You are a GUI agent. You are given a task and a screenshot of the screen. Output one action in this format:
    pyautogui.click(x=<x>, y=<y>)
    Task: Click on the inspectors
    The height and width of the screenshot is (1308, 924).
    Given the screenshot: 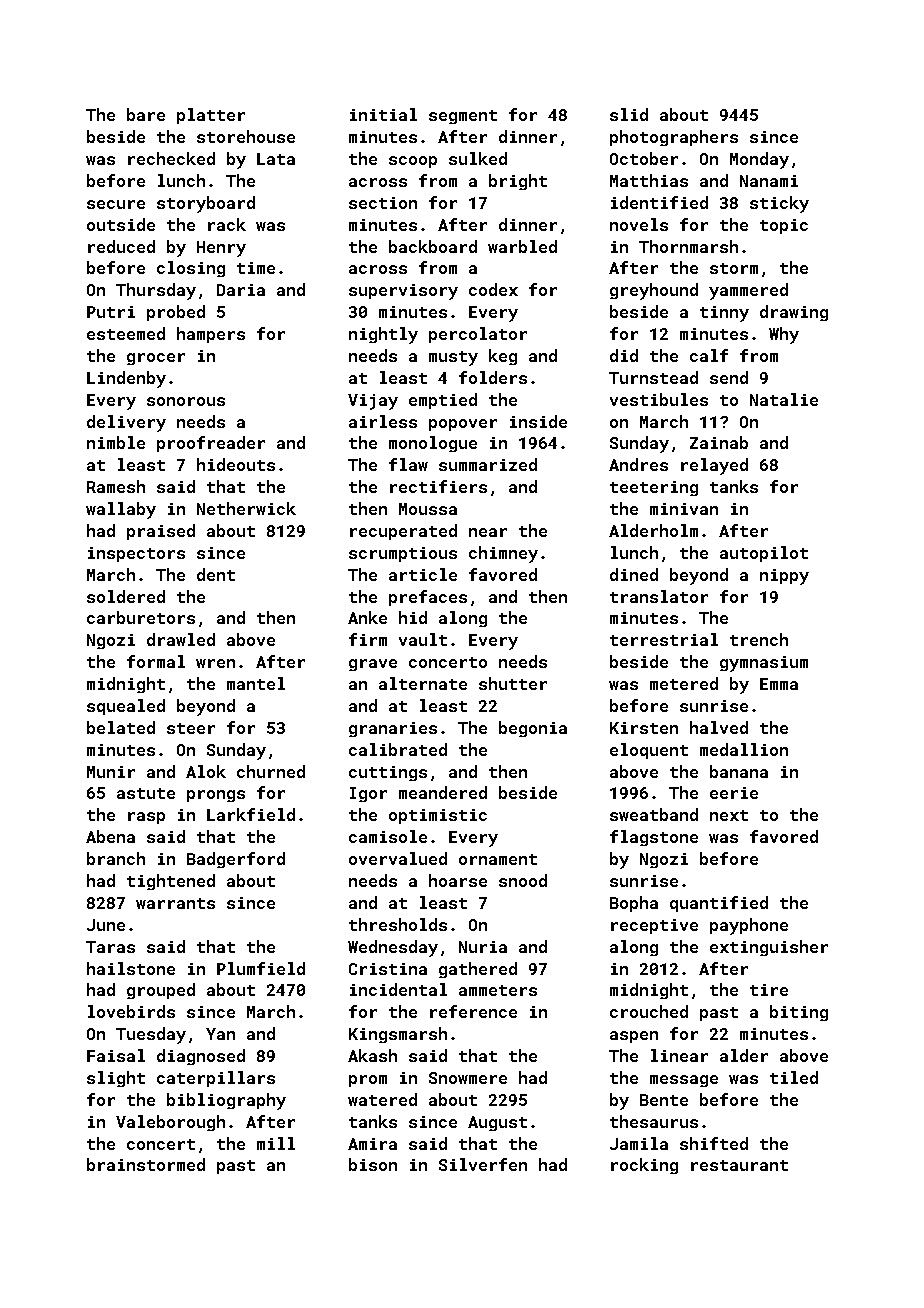 What is the action you would take?
    pyautogui.click(x=136, y=554)
